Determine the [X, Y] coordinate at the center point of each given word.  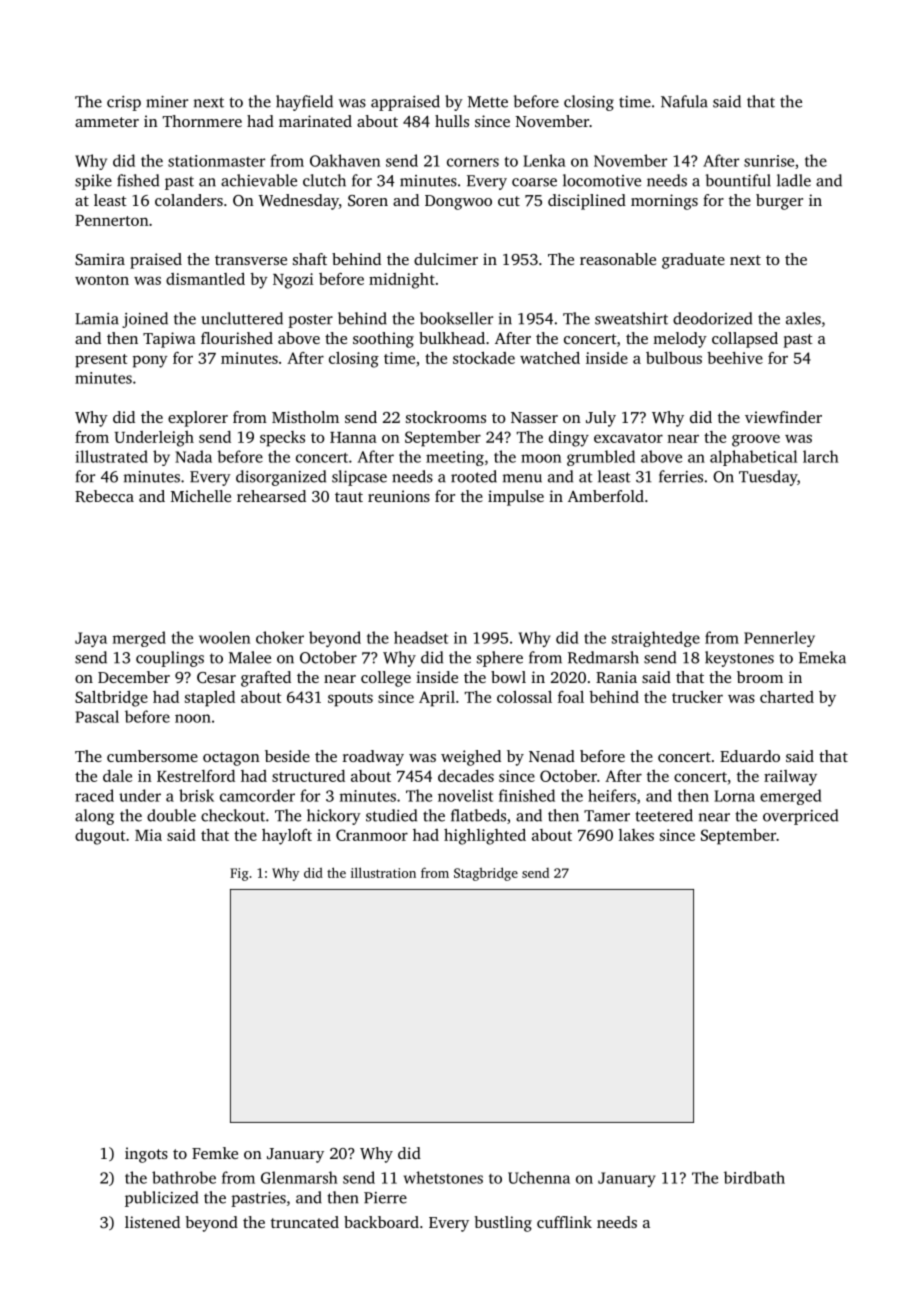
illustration [383, 872]
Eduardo [750, 756]
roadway [373, 758]
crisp [124, 103]
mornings [664, 202]
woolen [224, 637]
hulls [452, 121]
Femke [215, 1153]
